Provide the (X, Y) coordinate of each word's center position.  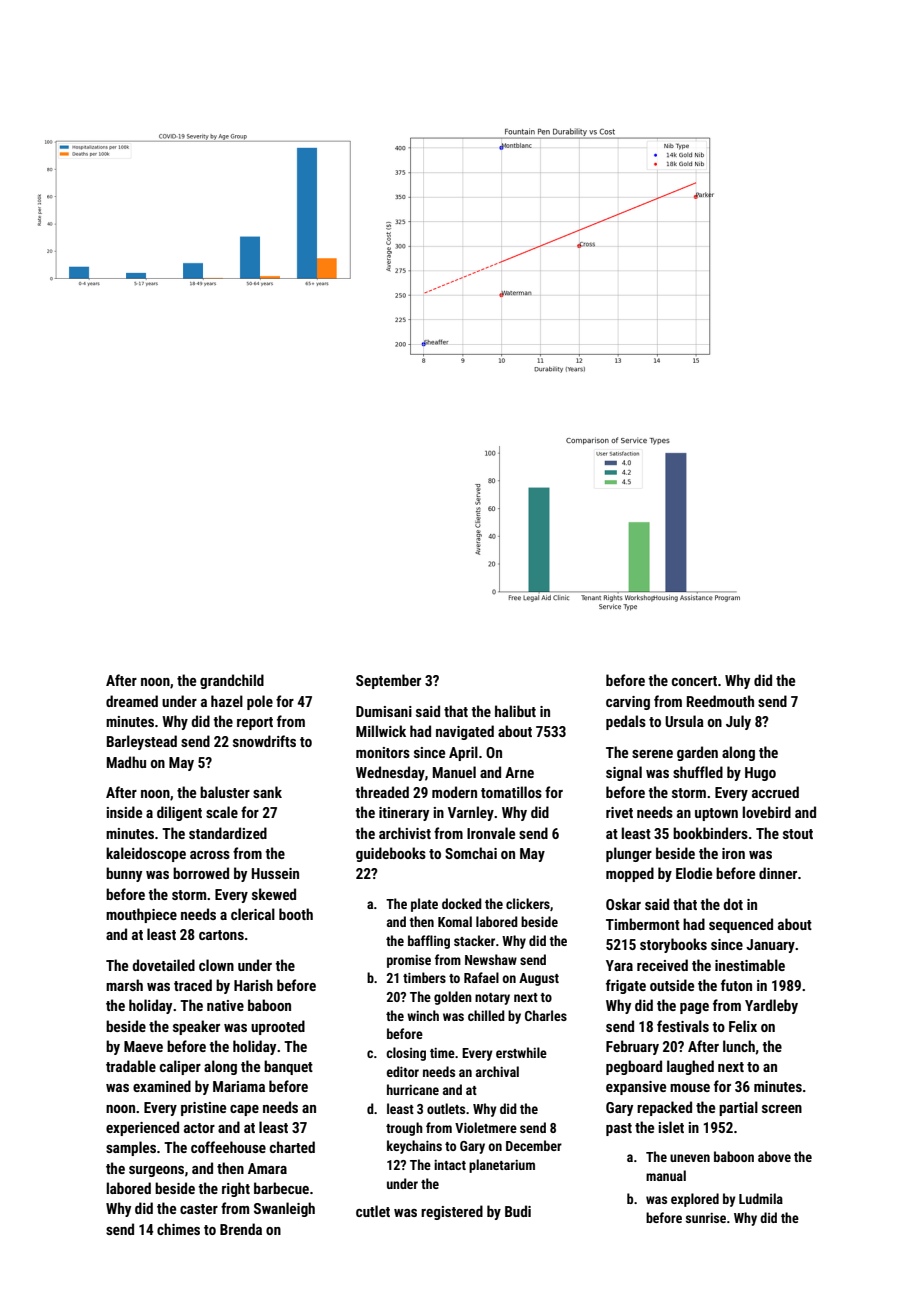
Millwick (381, 731)
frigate (626, 986)
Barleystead (142, 742)
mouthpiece (141, 915)
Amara (267, 1168)
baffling (429, 942)
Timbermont (643, 924)
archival (497, 1071)
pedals (626, 722)
